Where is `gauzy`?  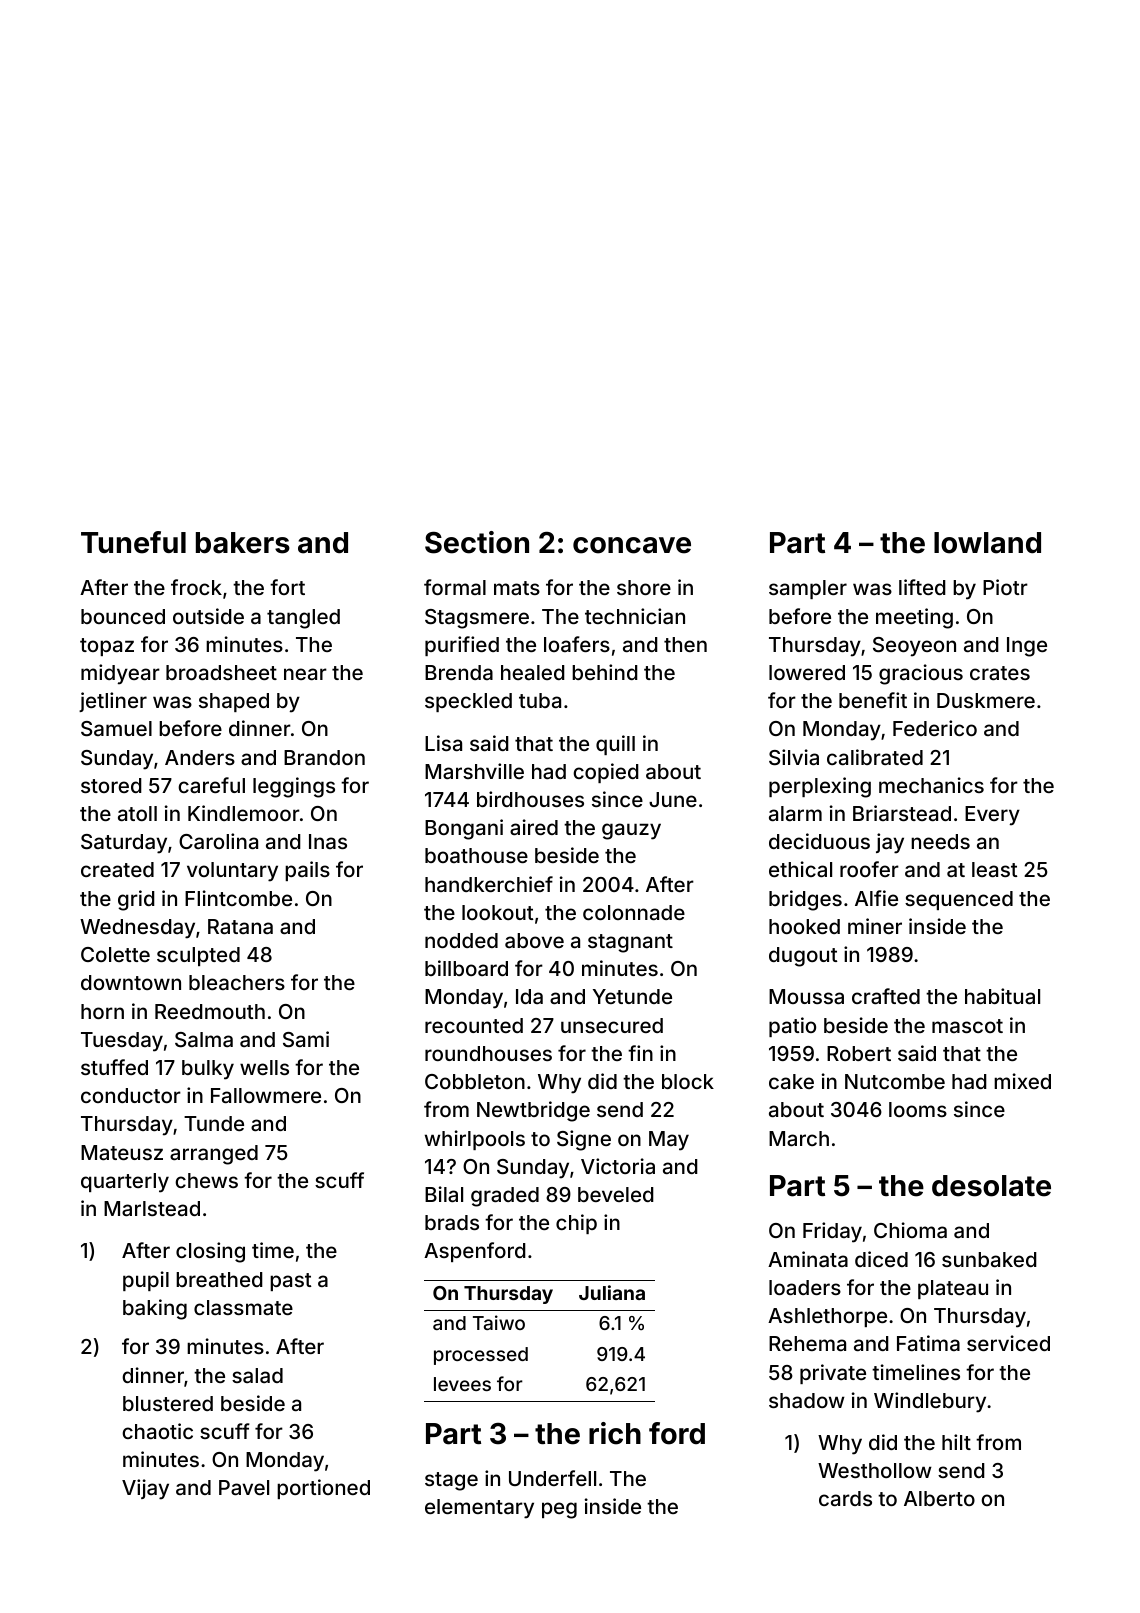 gauzy is located at coordinates (631, 831).
